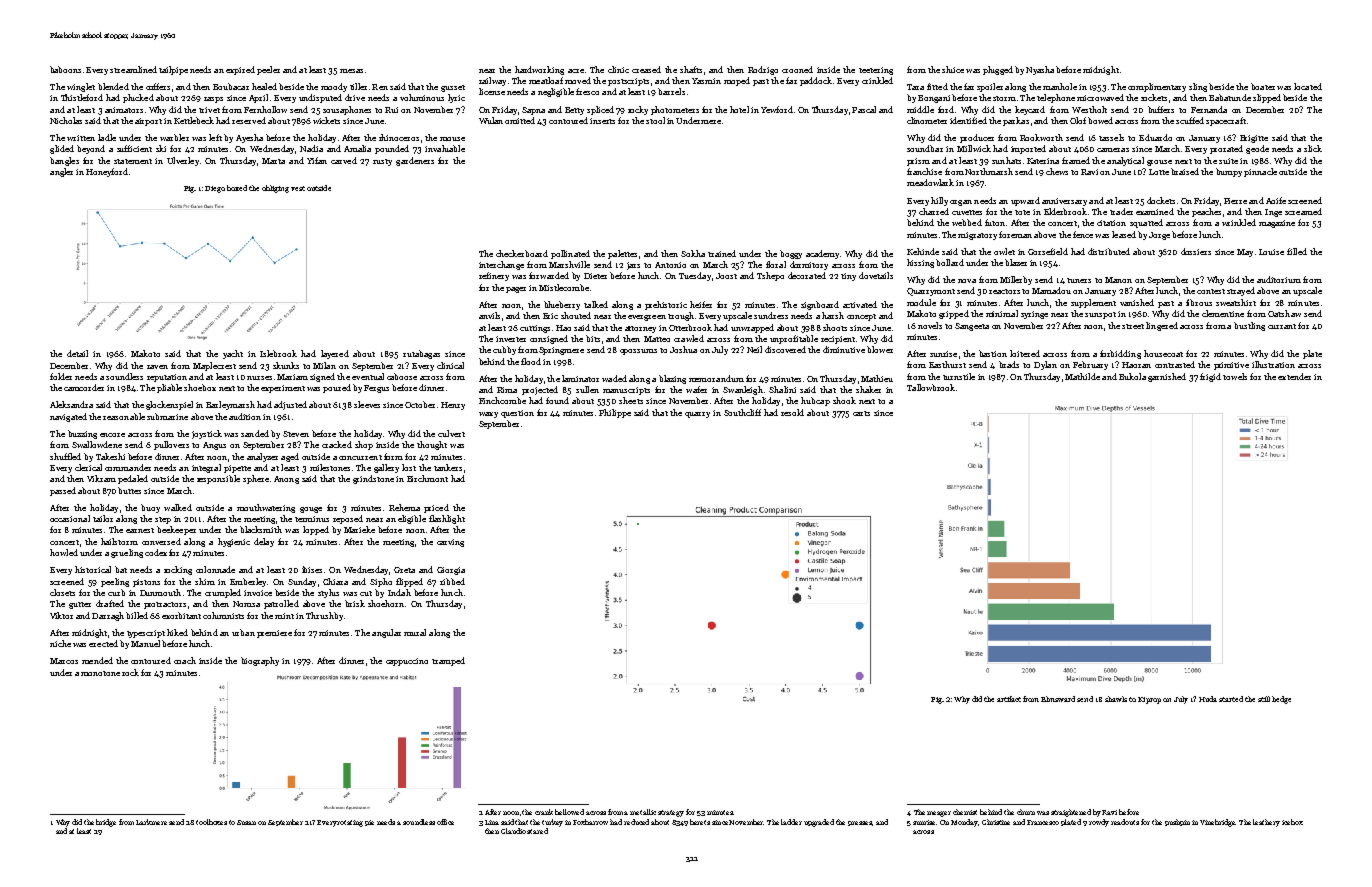 The image size is (1372, 887). I want to click on garnished, so click(1167, 377).
